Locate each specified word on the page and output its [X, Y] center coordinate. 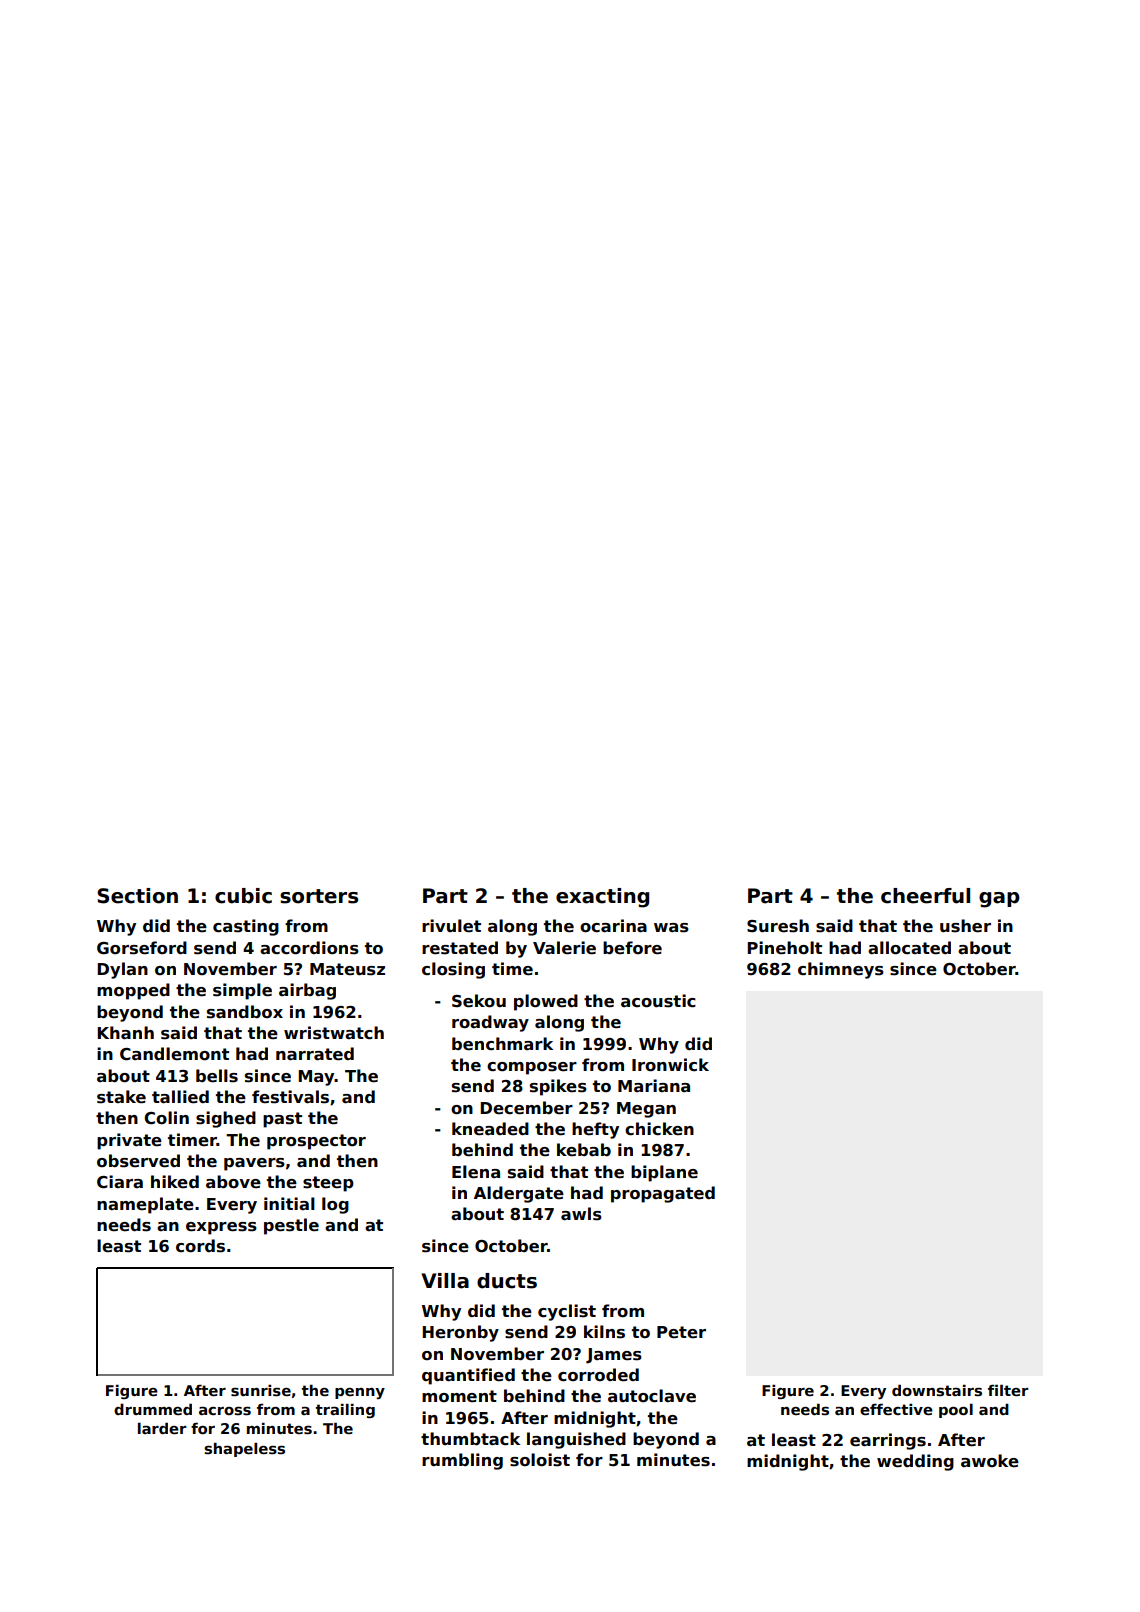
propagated [663, 1194]
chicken [659, 1129]
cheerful [925, 896]
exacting [602, 898]
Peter [681, 1332]
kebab [584, 1150]
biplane [664, 1173]
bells [217, 1076]
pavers [254, 1164]
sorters [319, 896]
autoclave [652, 1396]
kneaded [490, 1129]
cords [200, 1246]
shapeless [244, 1450]
